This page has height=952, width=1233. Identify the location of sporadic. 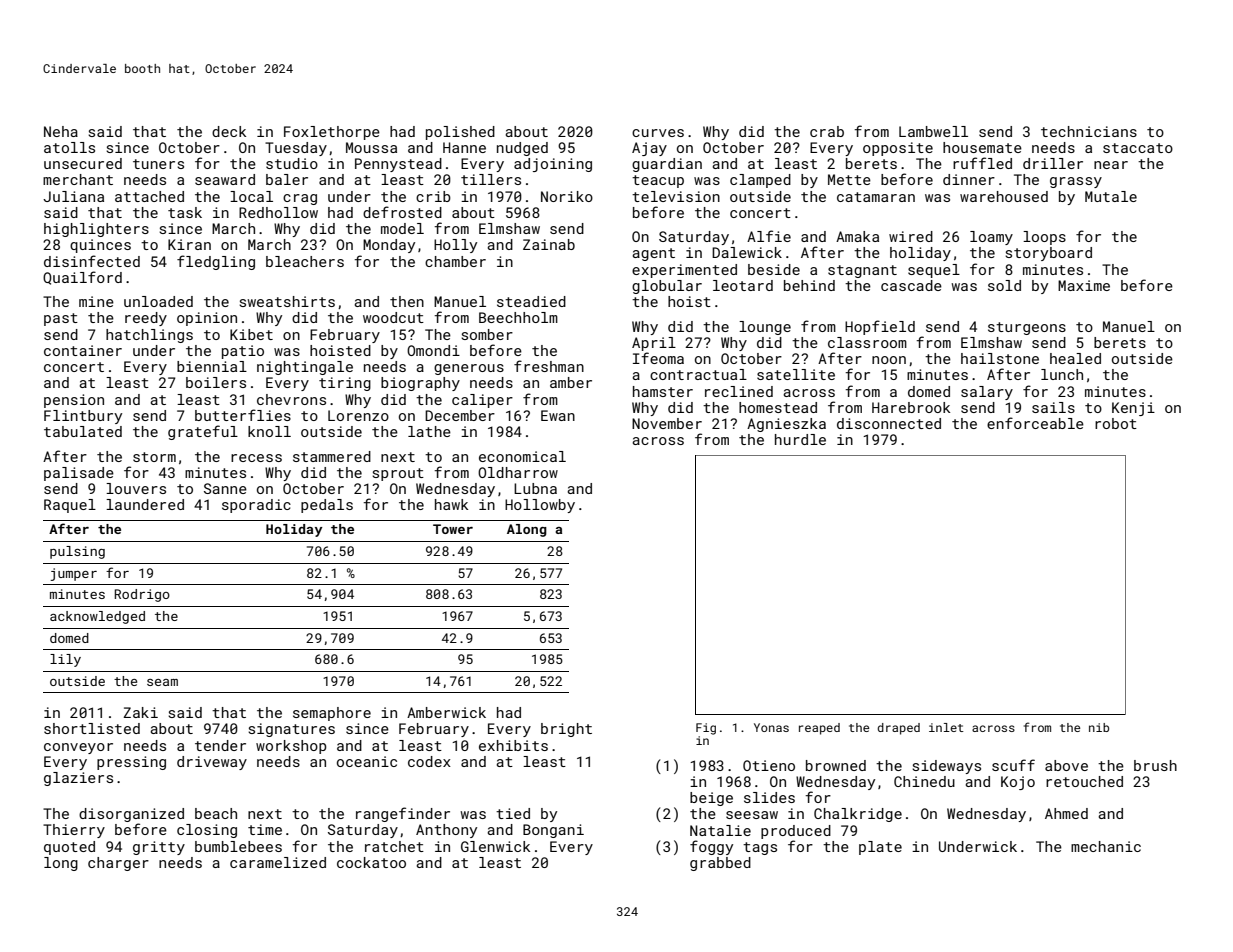
(256, 506).
